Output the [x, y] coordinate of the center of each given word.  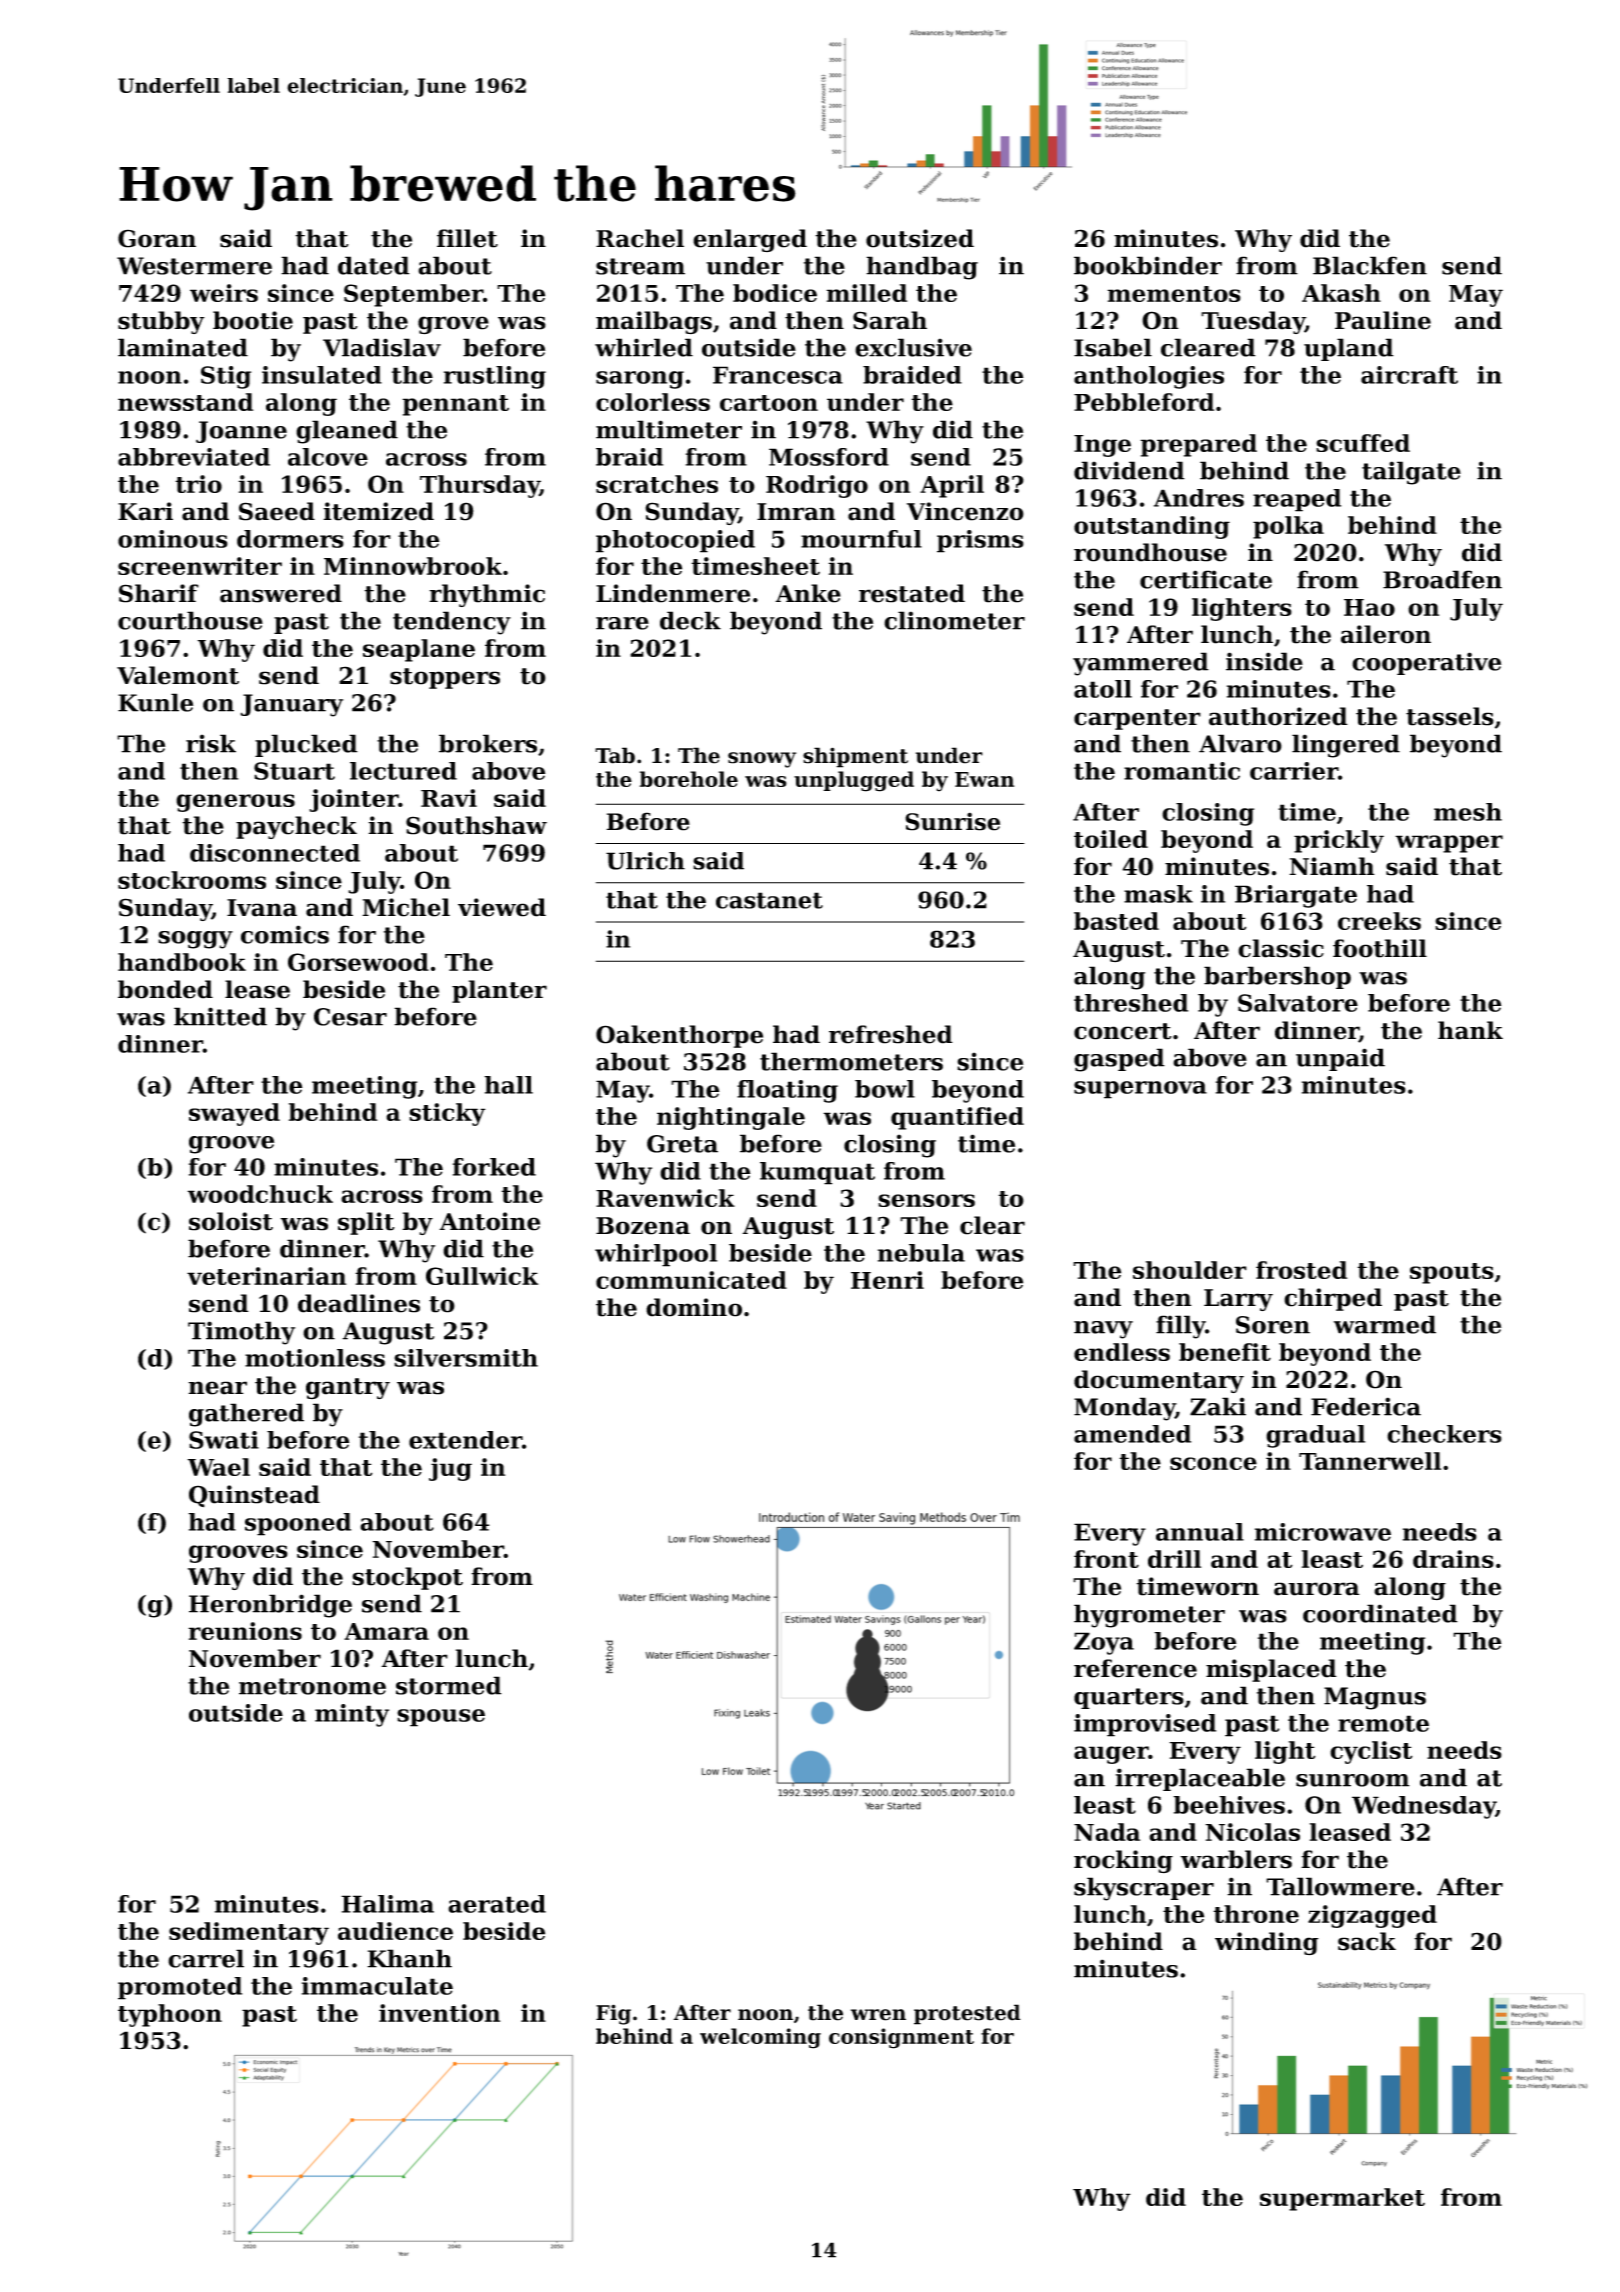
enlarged [750, 240]
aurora [1317, 1589]
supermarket [1342, 2199]
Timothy [241, 1333]
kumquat [817, 1173]
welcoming [760, 2038]
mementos [1174, 294]
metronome [312, 1686]
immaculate [377, 1986]
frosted [1301, 1270]
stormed [449, 1685]
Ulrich [645, 861]
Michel [406, 907]
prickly [1339, 841]
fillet [467, 238]
